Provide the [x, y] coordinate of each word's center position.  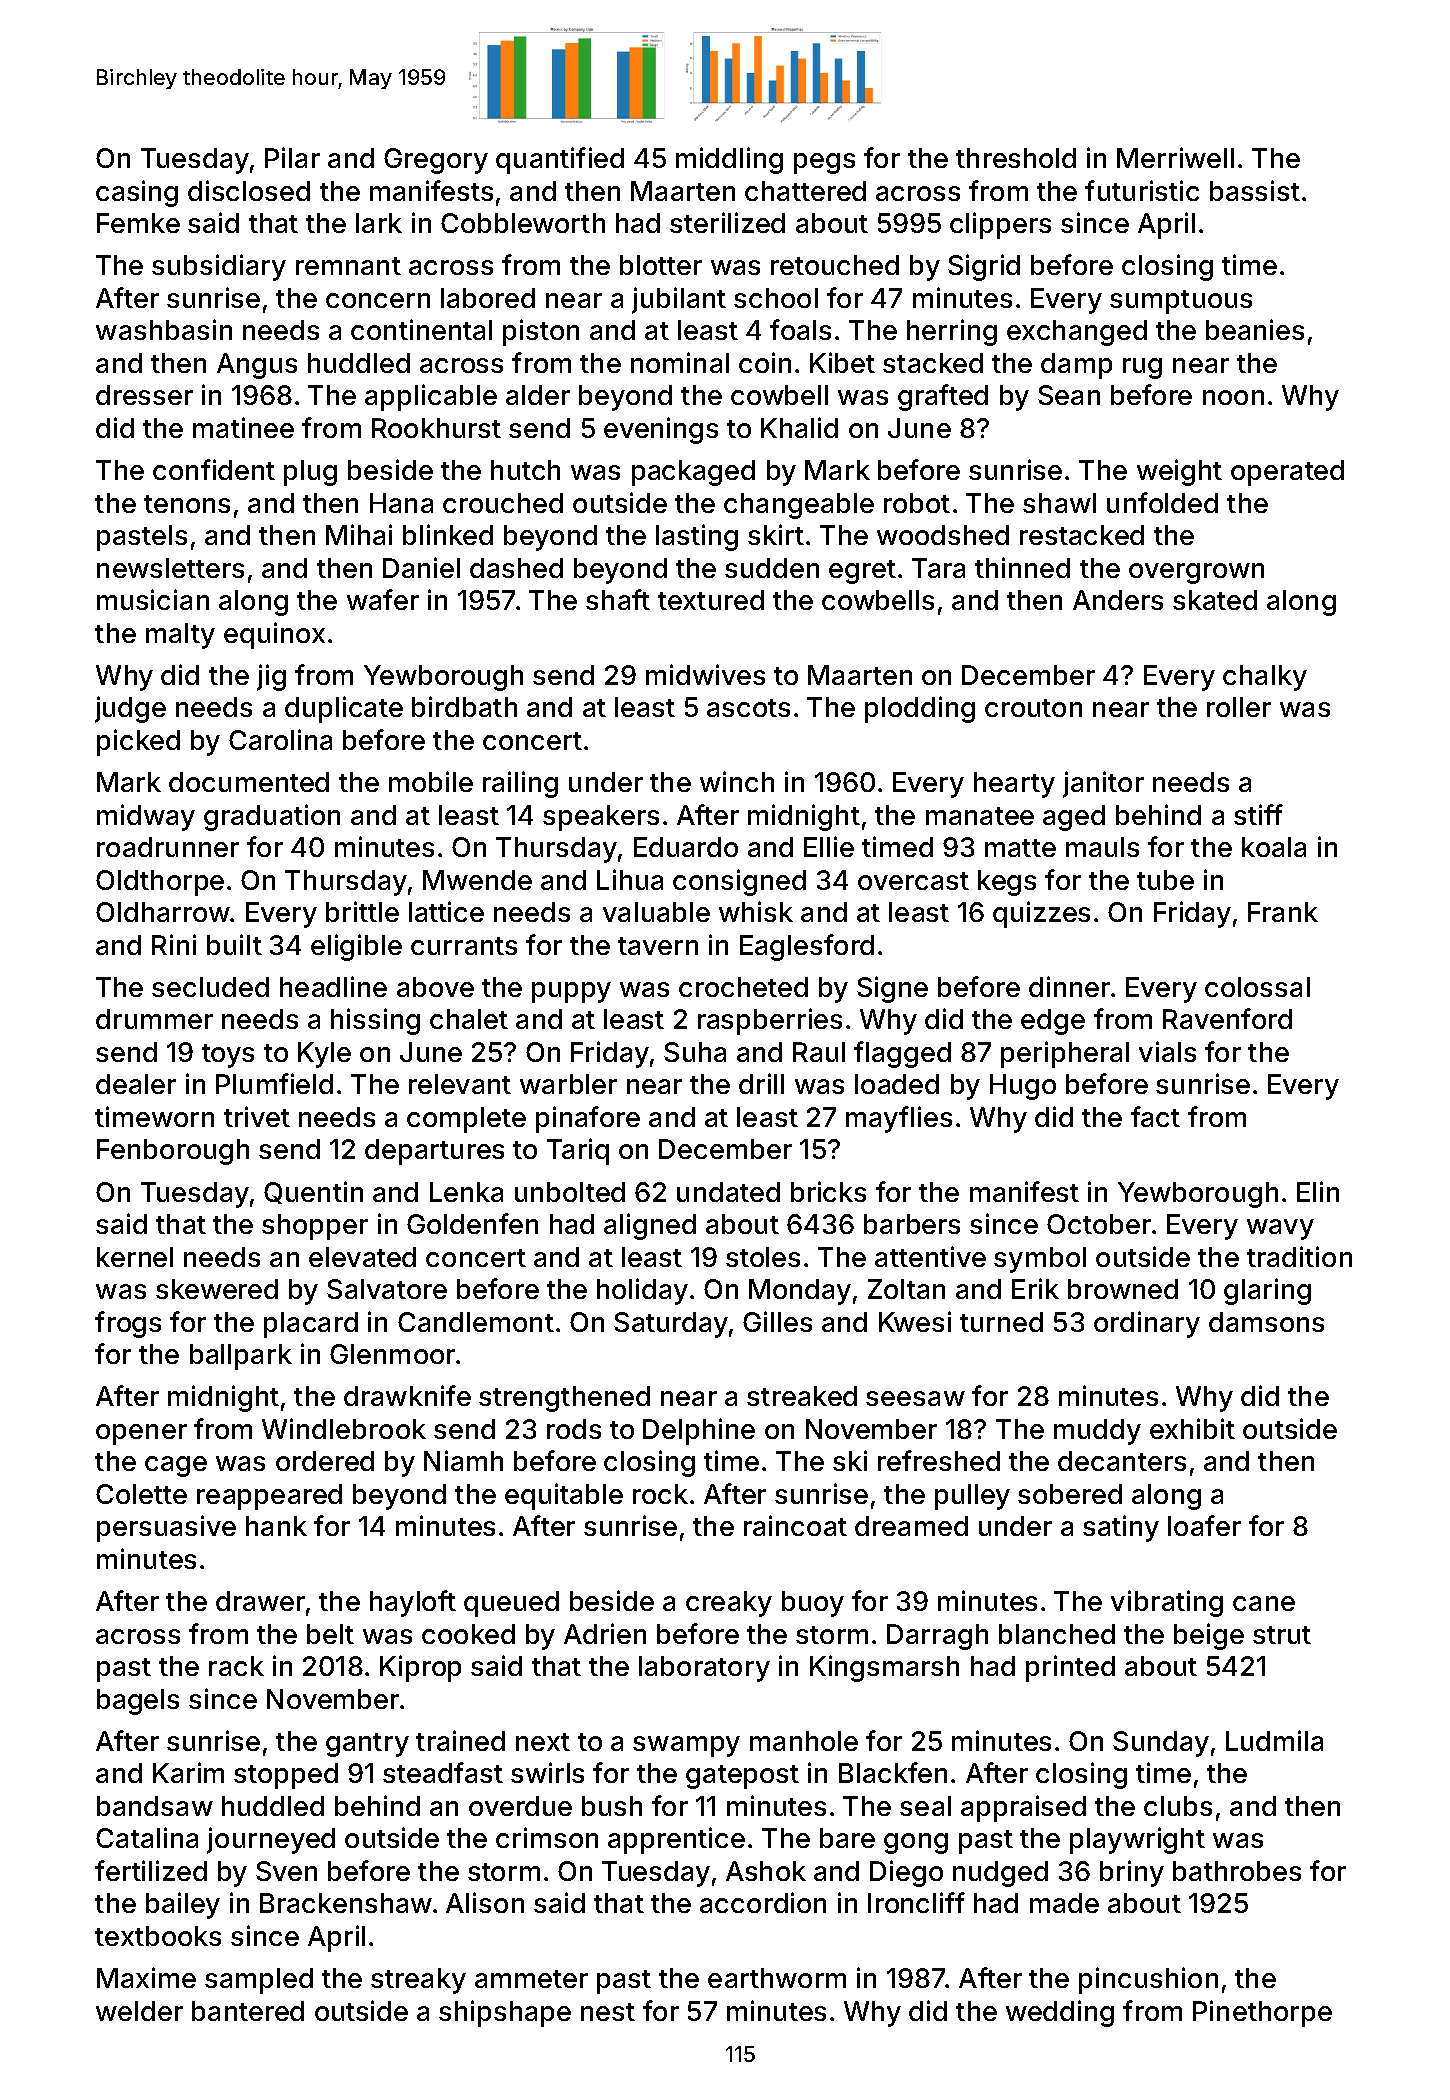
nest [608, 2012]
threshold [1016, 158]
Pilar [292, 157]
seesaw [915, 1398]
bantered [248, 2011]
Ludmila [1274, 1740]
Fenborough [173, 1152]
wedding [1060, 2013]
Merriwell [1175, 157]
